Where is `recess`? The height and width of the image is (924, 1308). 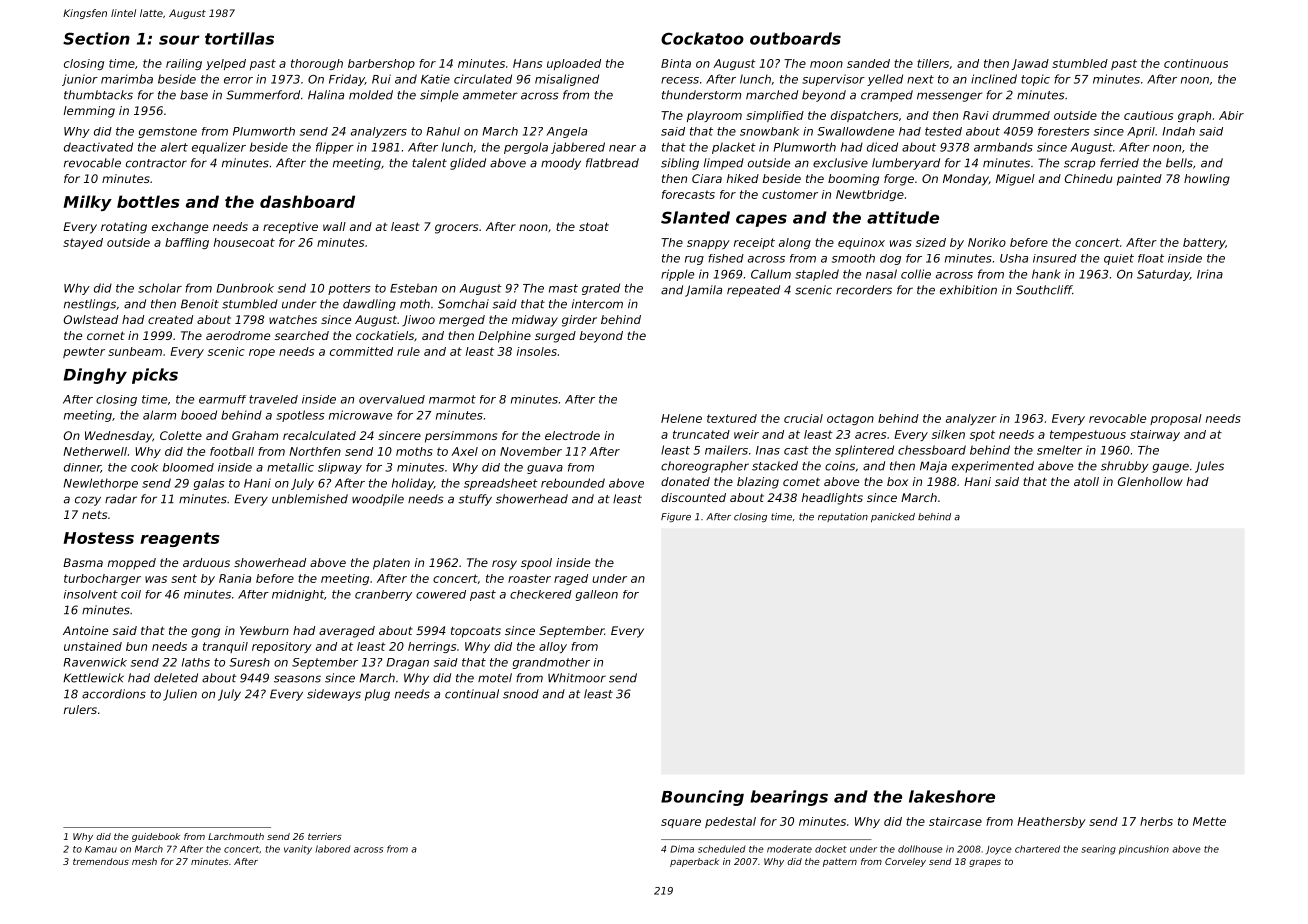 recess is located at coordinates (680, 80).
